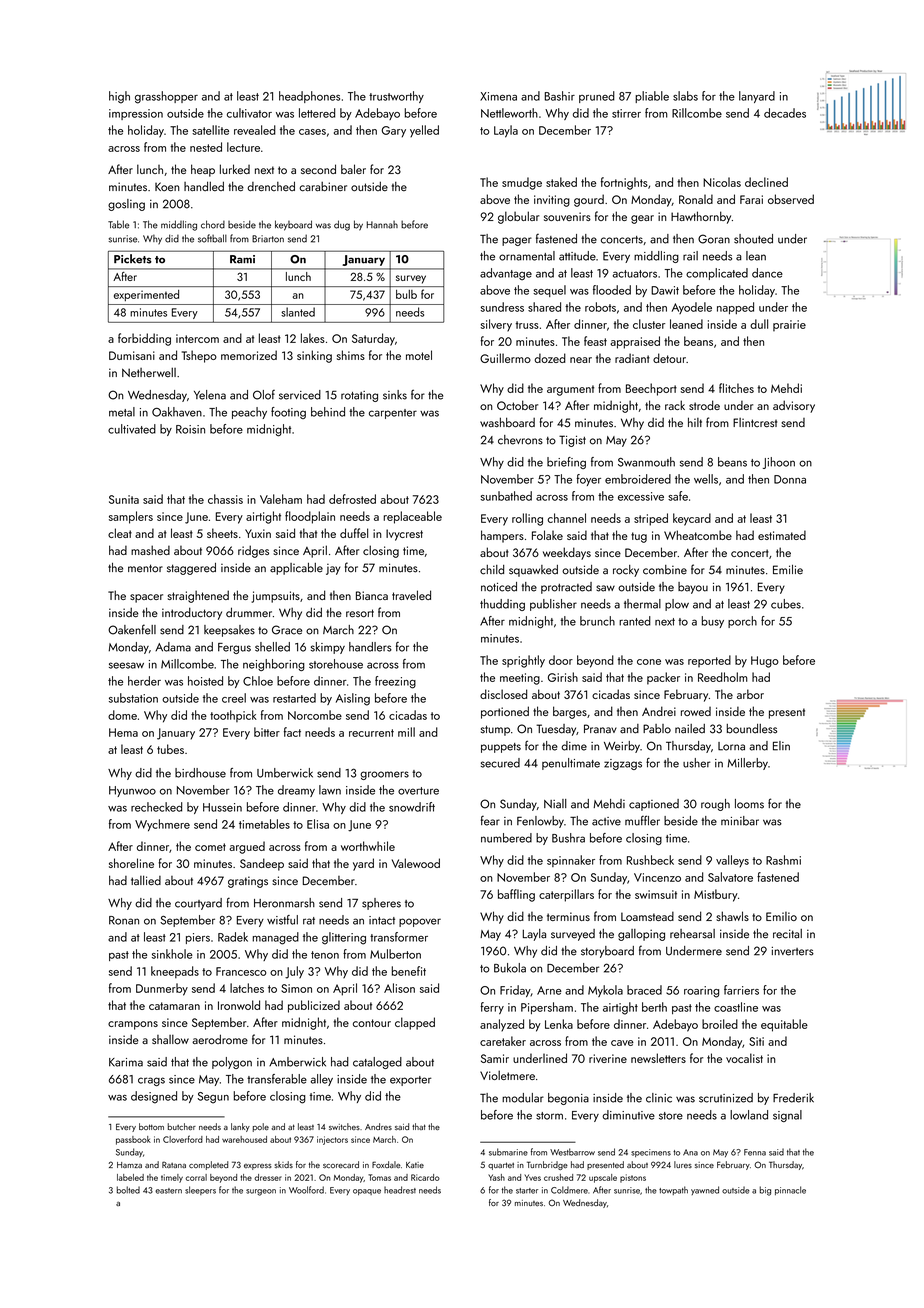 This screenshot has width=924, height=1308. I want to click on ranted, so click(635, 621).
